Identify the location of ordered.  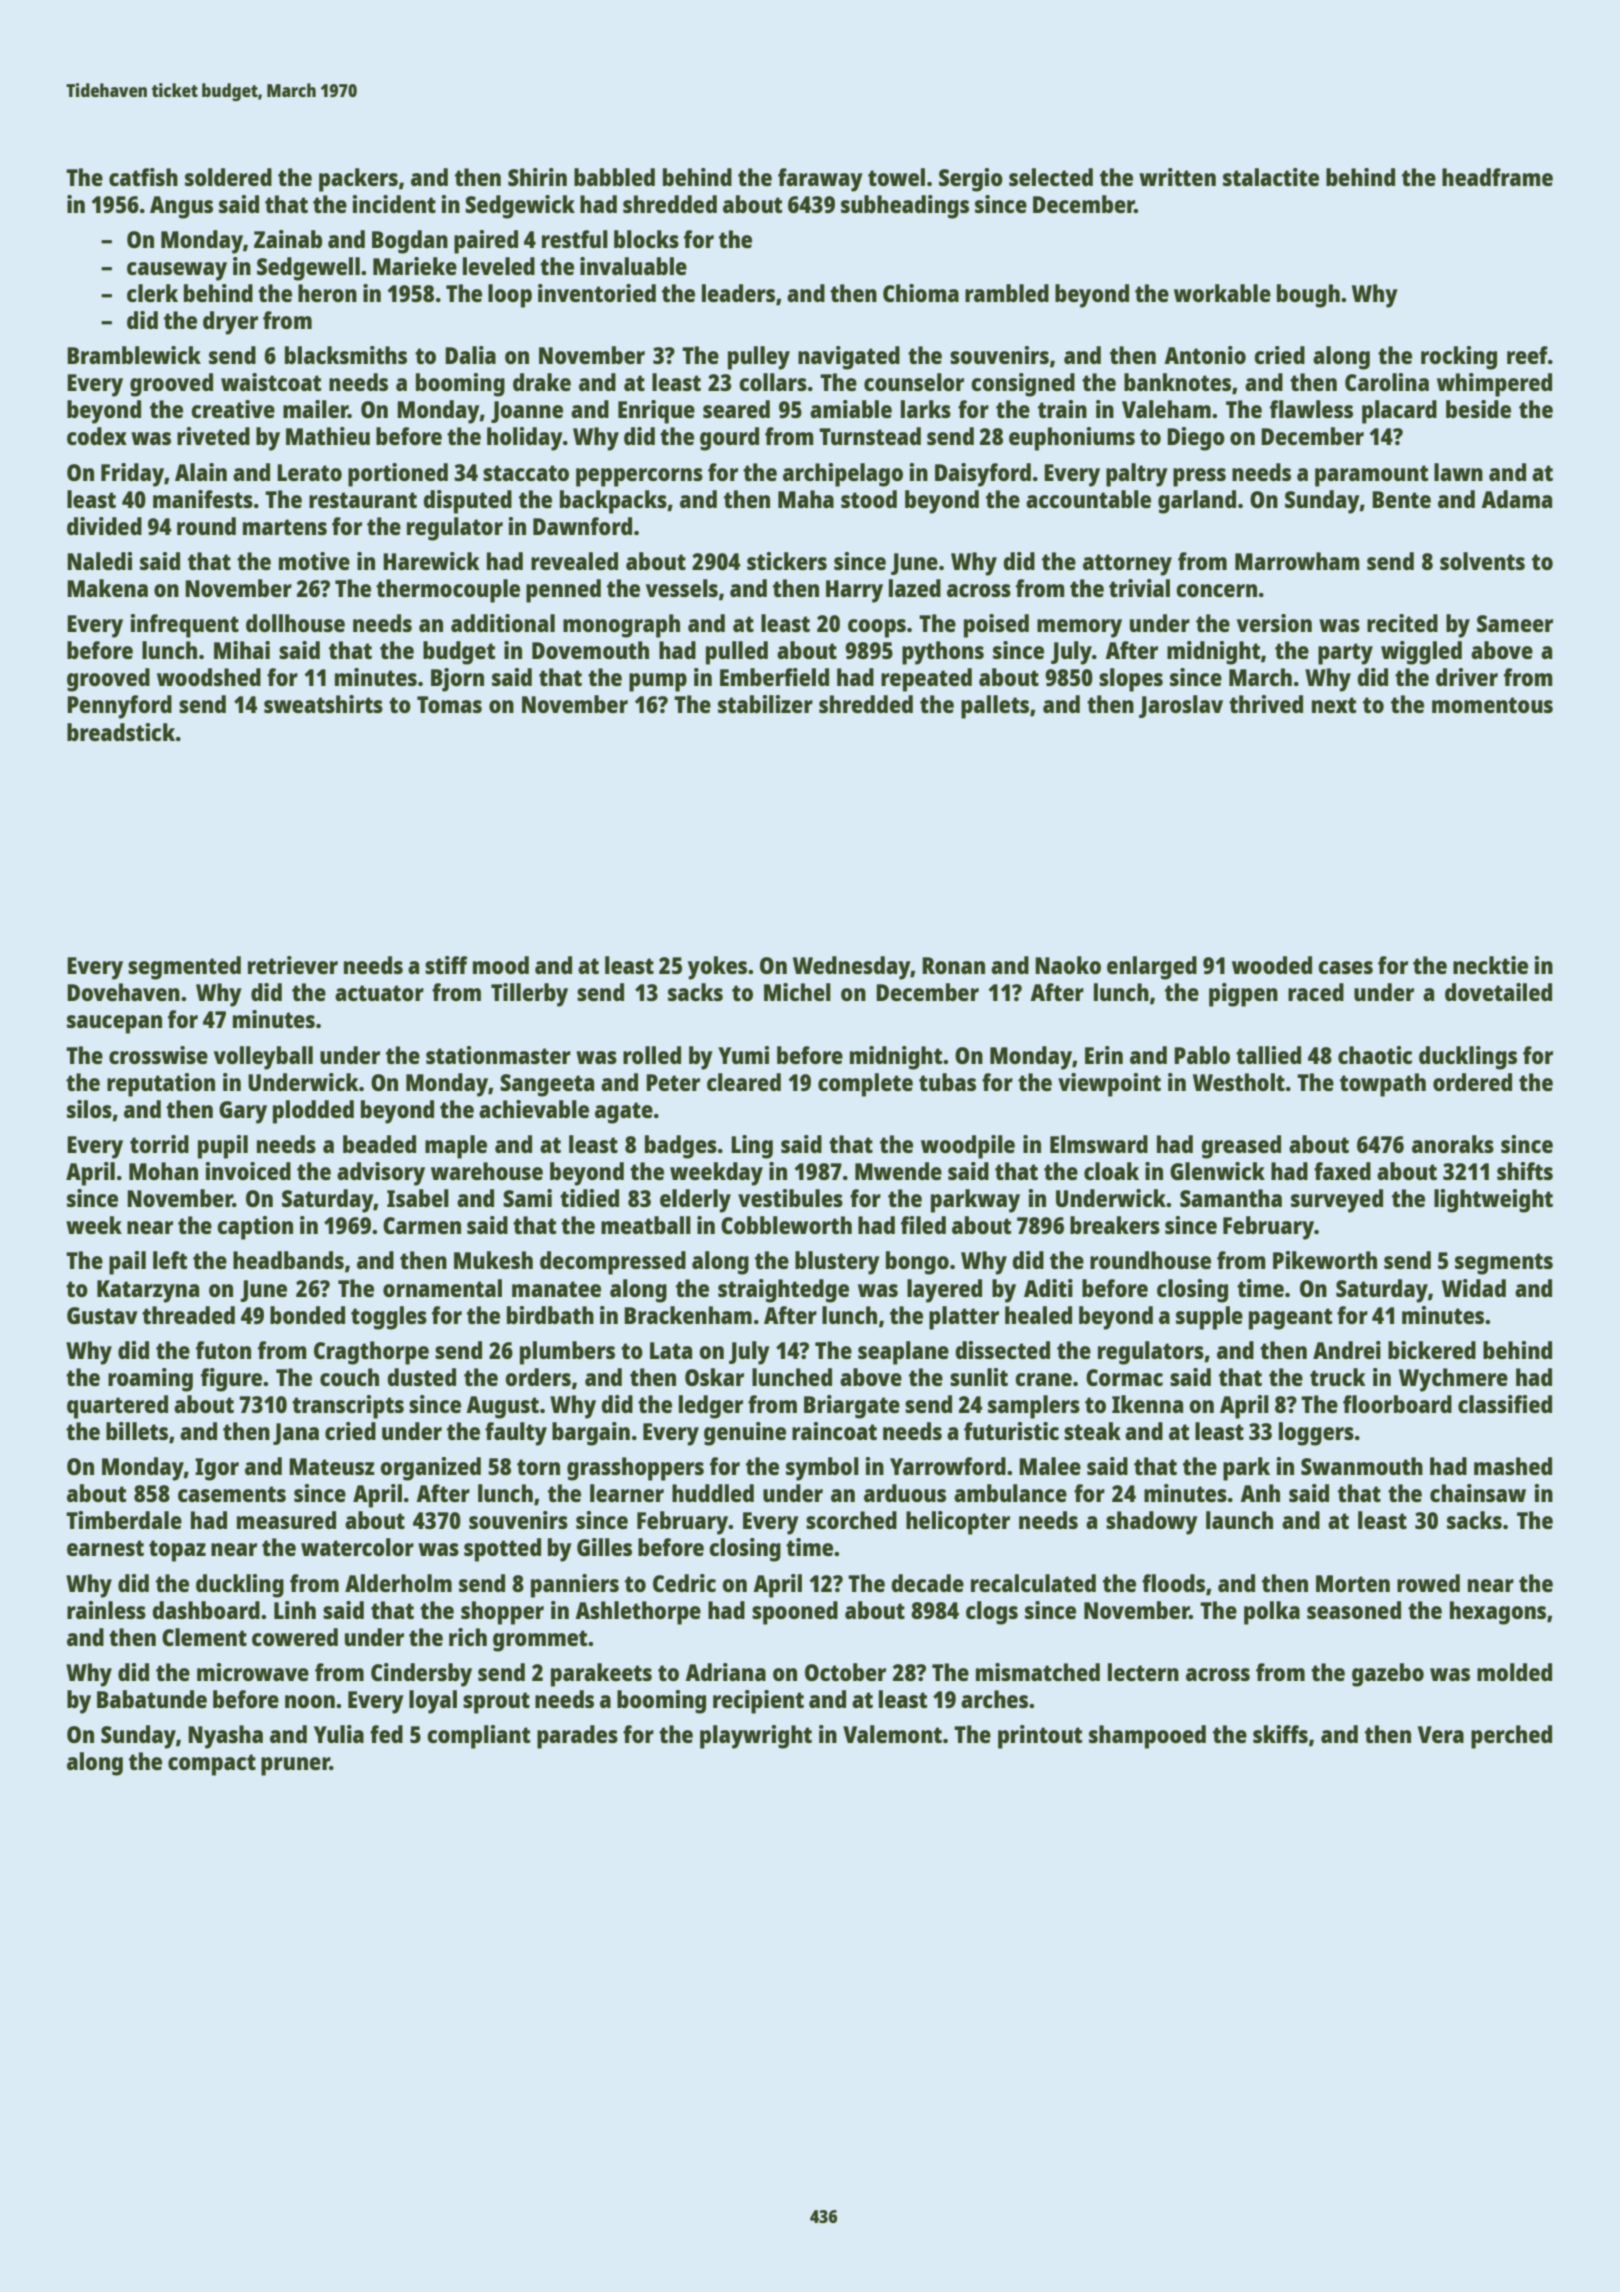
(1472, 1082).
